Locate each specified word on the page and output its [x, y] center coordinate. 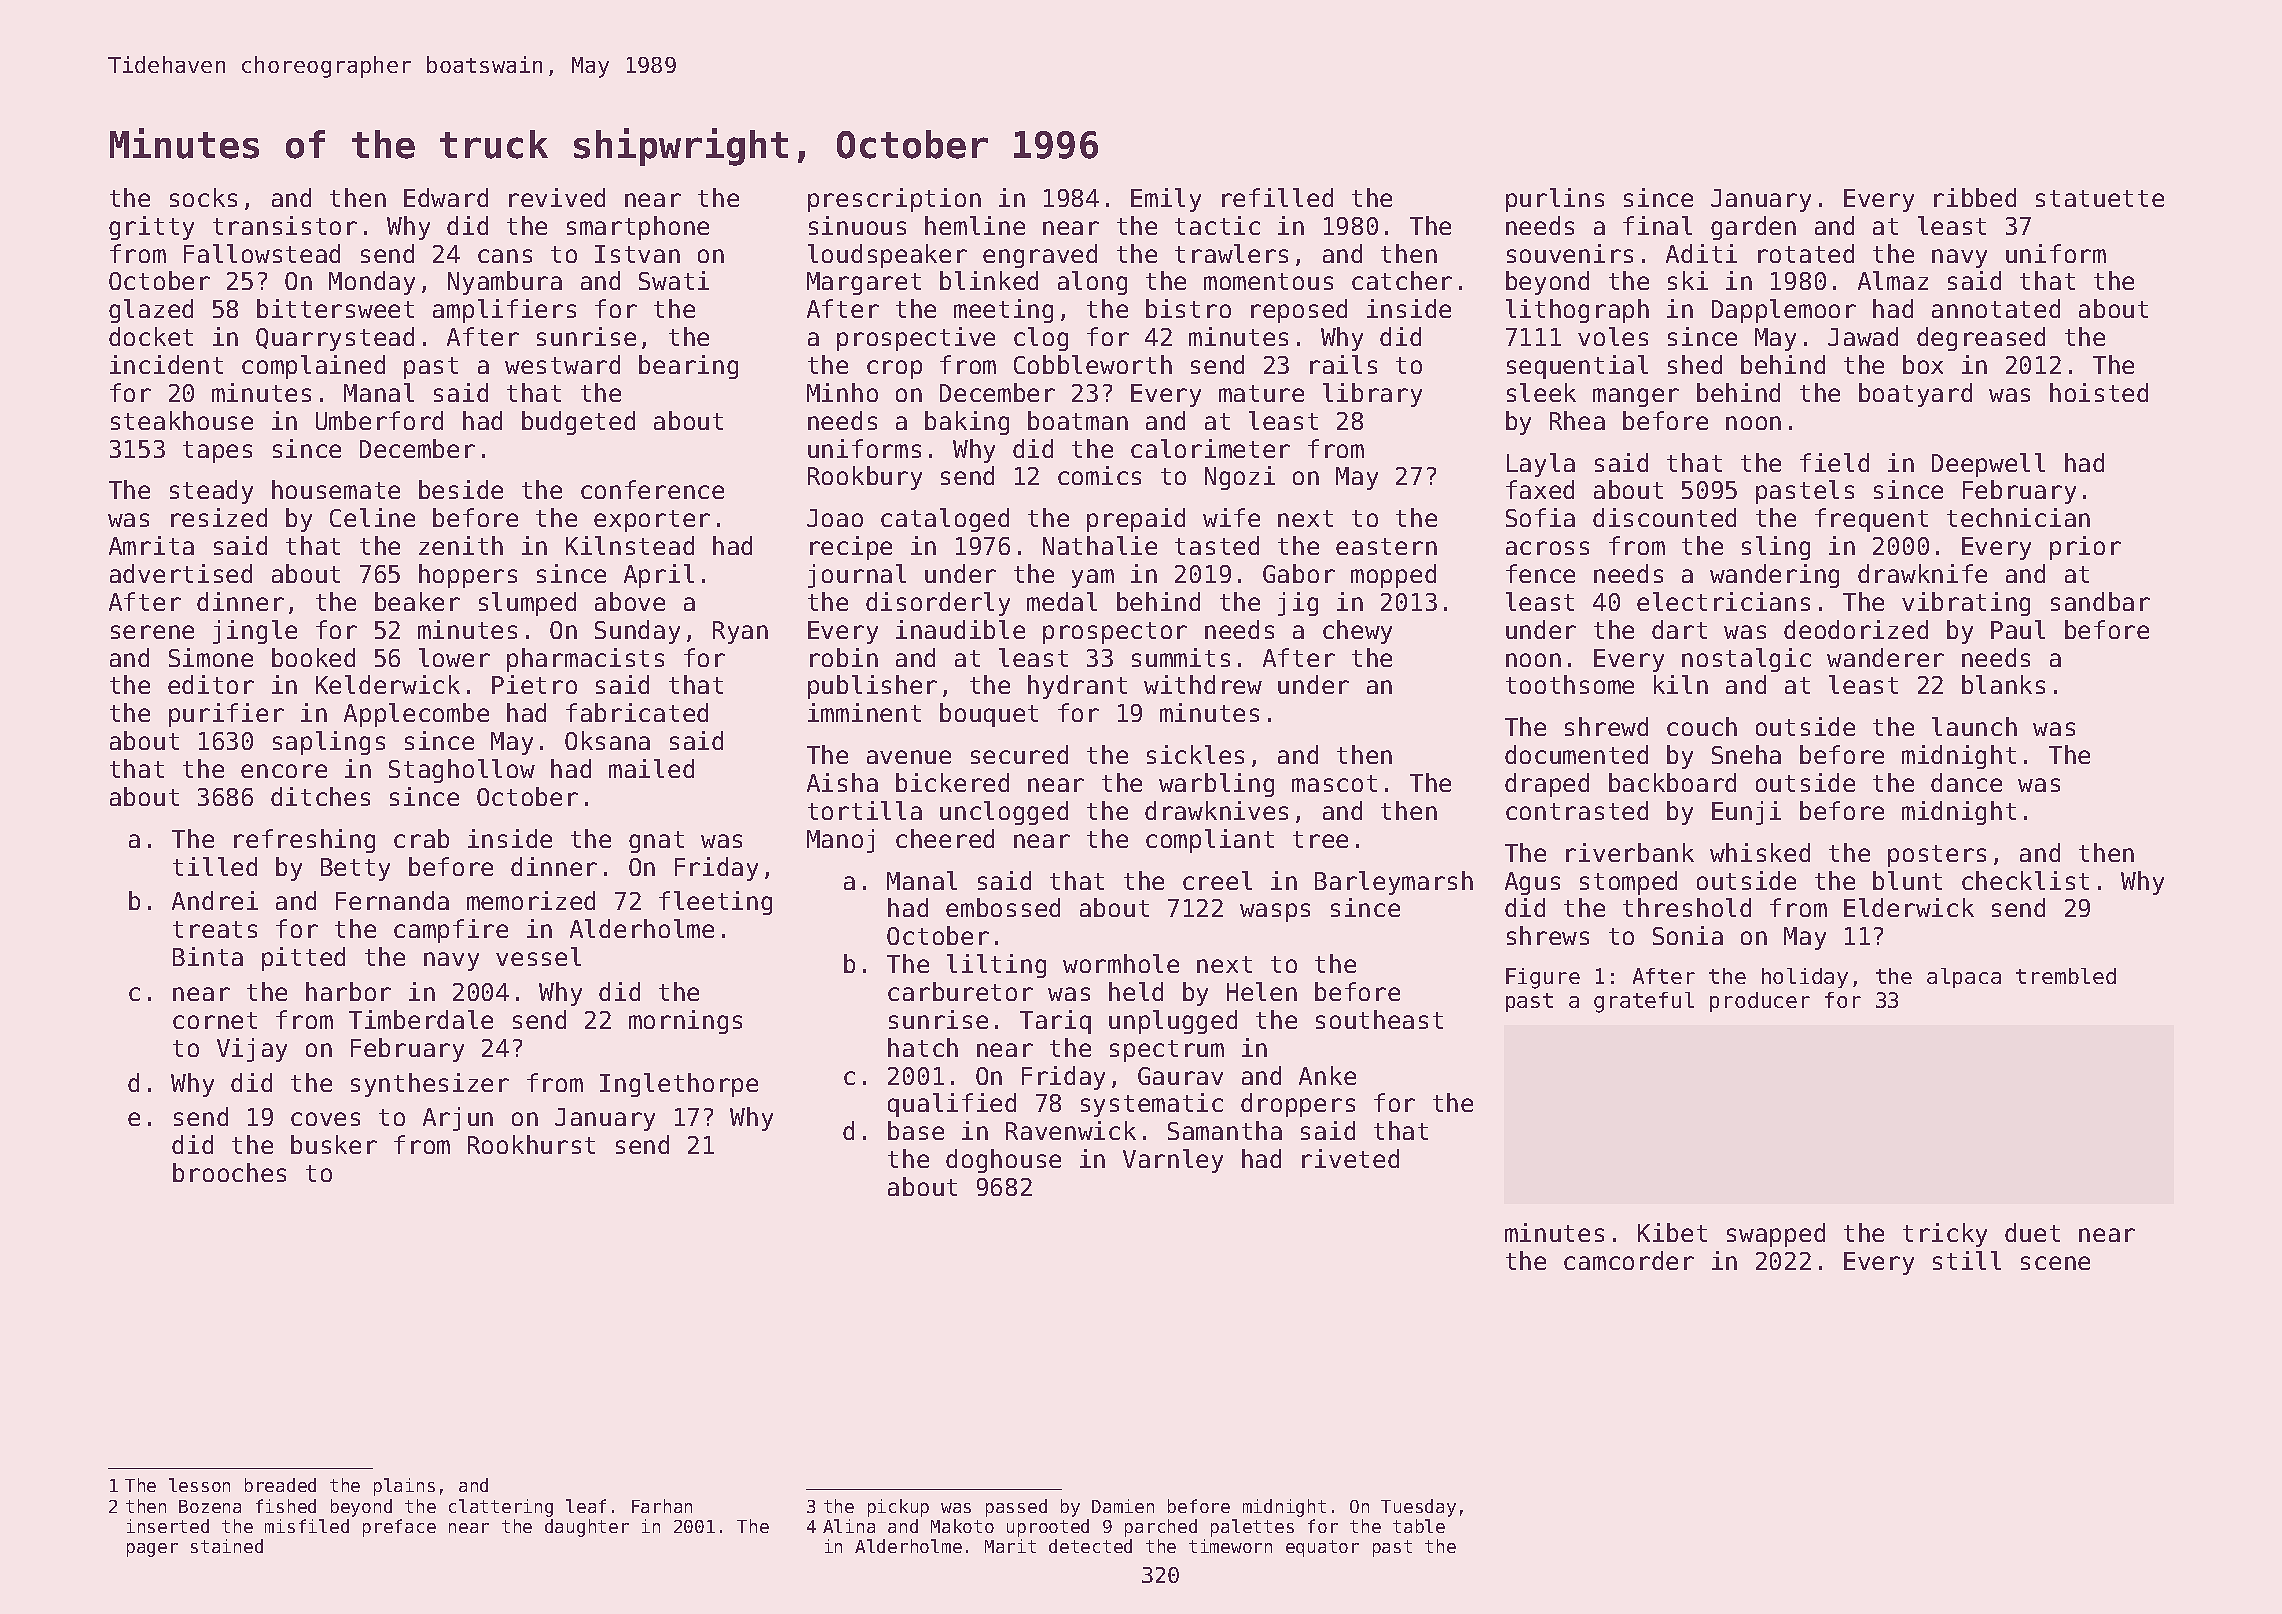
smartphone [638, 228]
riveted [1350, 1158]
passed [1016, 1508]
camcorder [1629, 1260]
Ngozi [1240, 478]
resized [219, 517]
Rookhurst [531, 1144]
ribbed [1975, 197]
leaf [586, 1506]
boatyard [1915, 395]
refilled [1277, 197]
